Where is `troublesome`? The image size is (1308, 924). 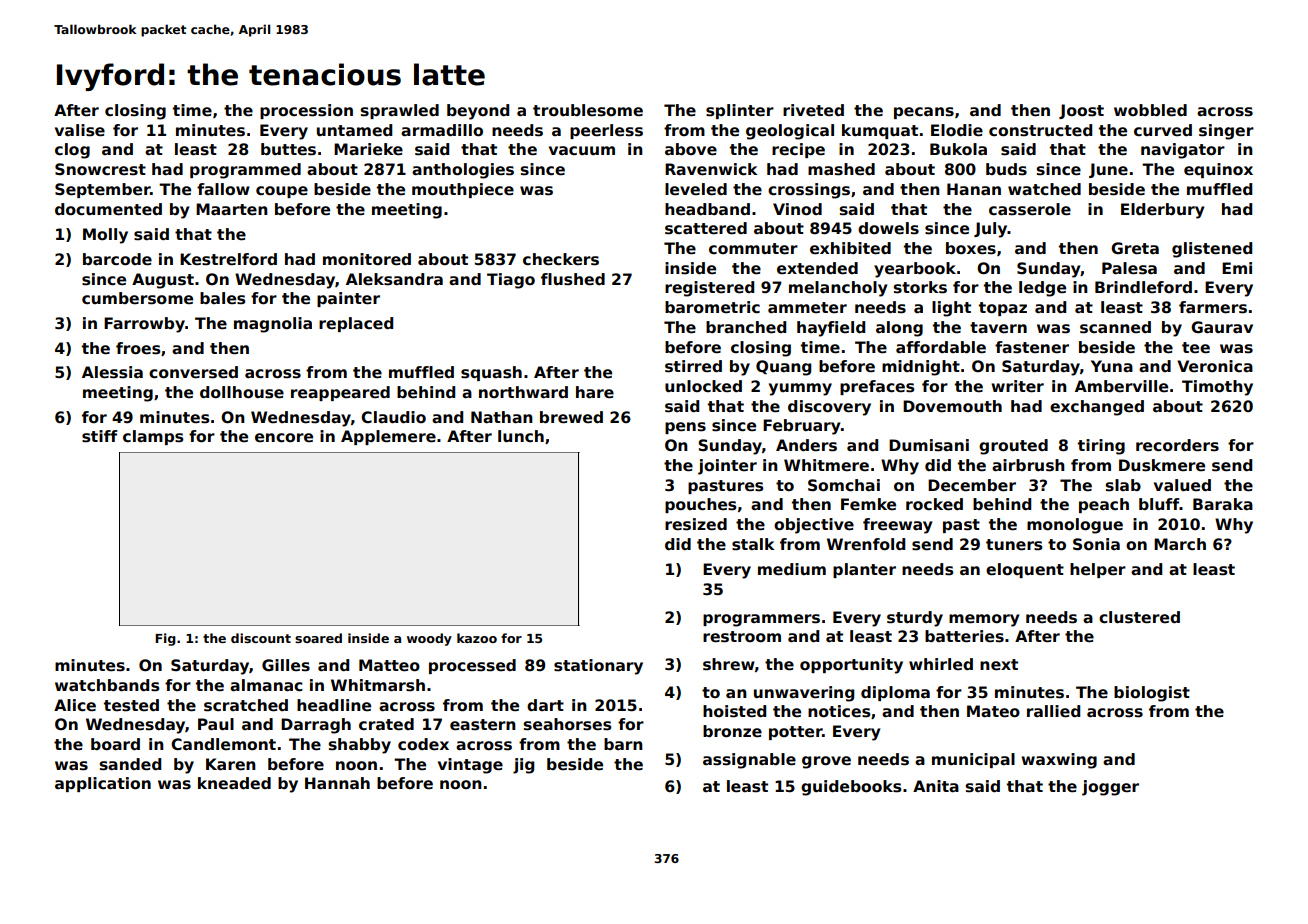
troublesome is located at coordinates (588, 110).
